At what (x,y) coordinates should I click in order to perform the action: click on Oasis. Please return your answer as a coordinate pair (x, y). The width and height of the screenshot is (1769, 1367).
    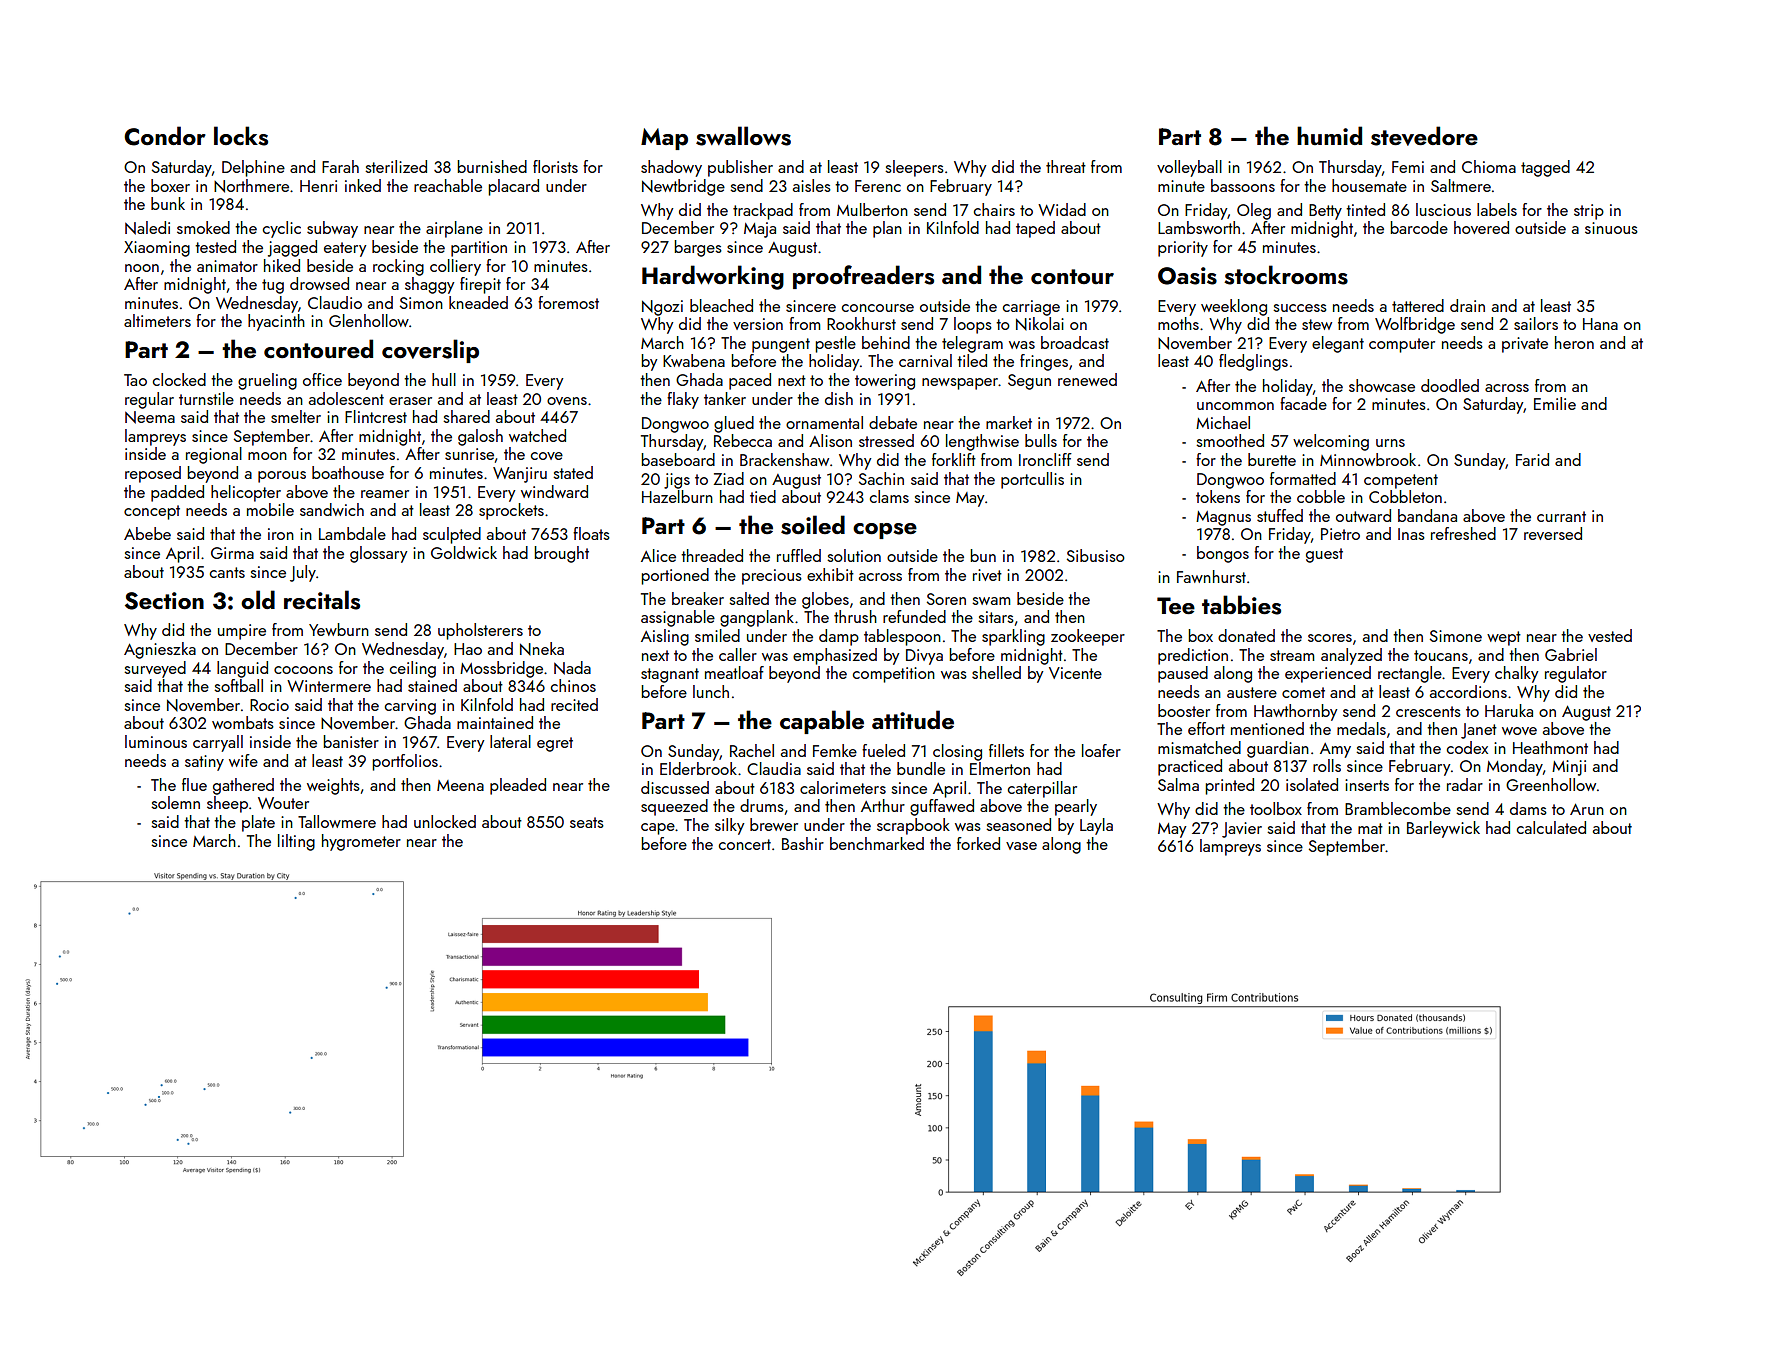
    Looking at the image, I should click on (1187, 276).
